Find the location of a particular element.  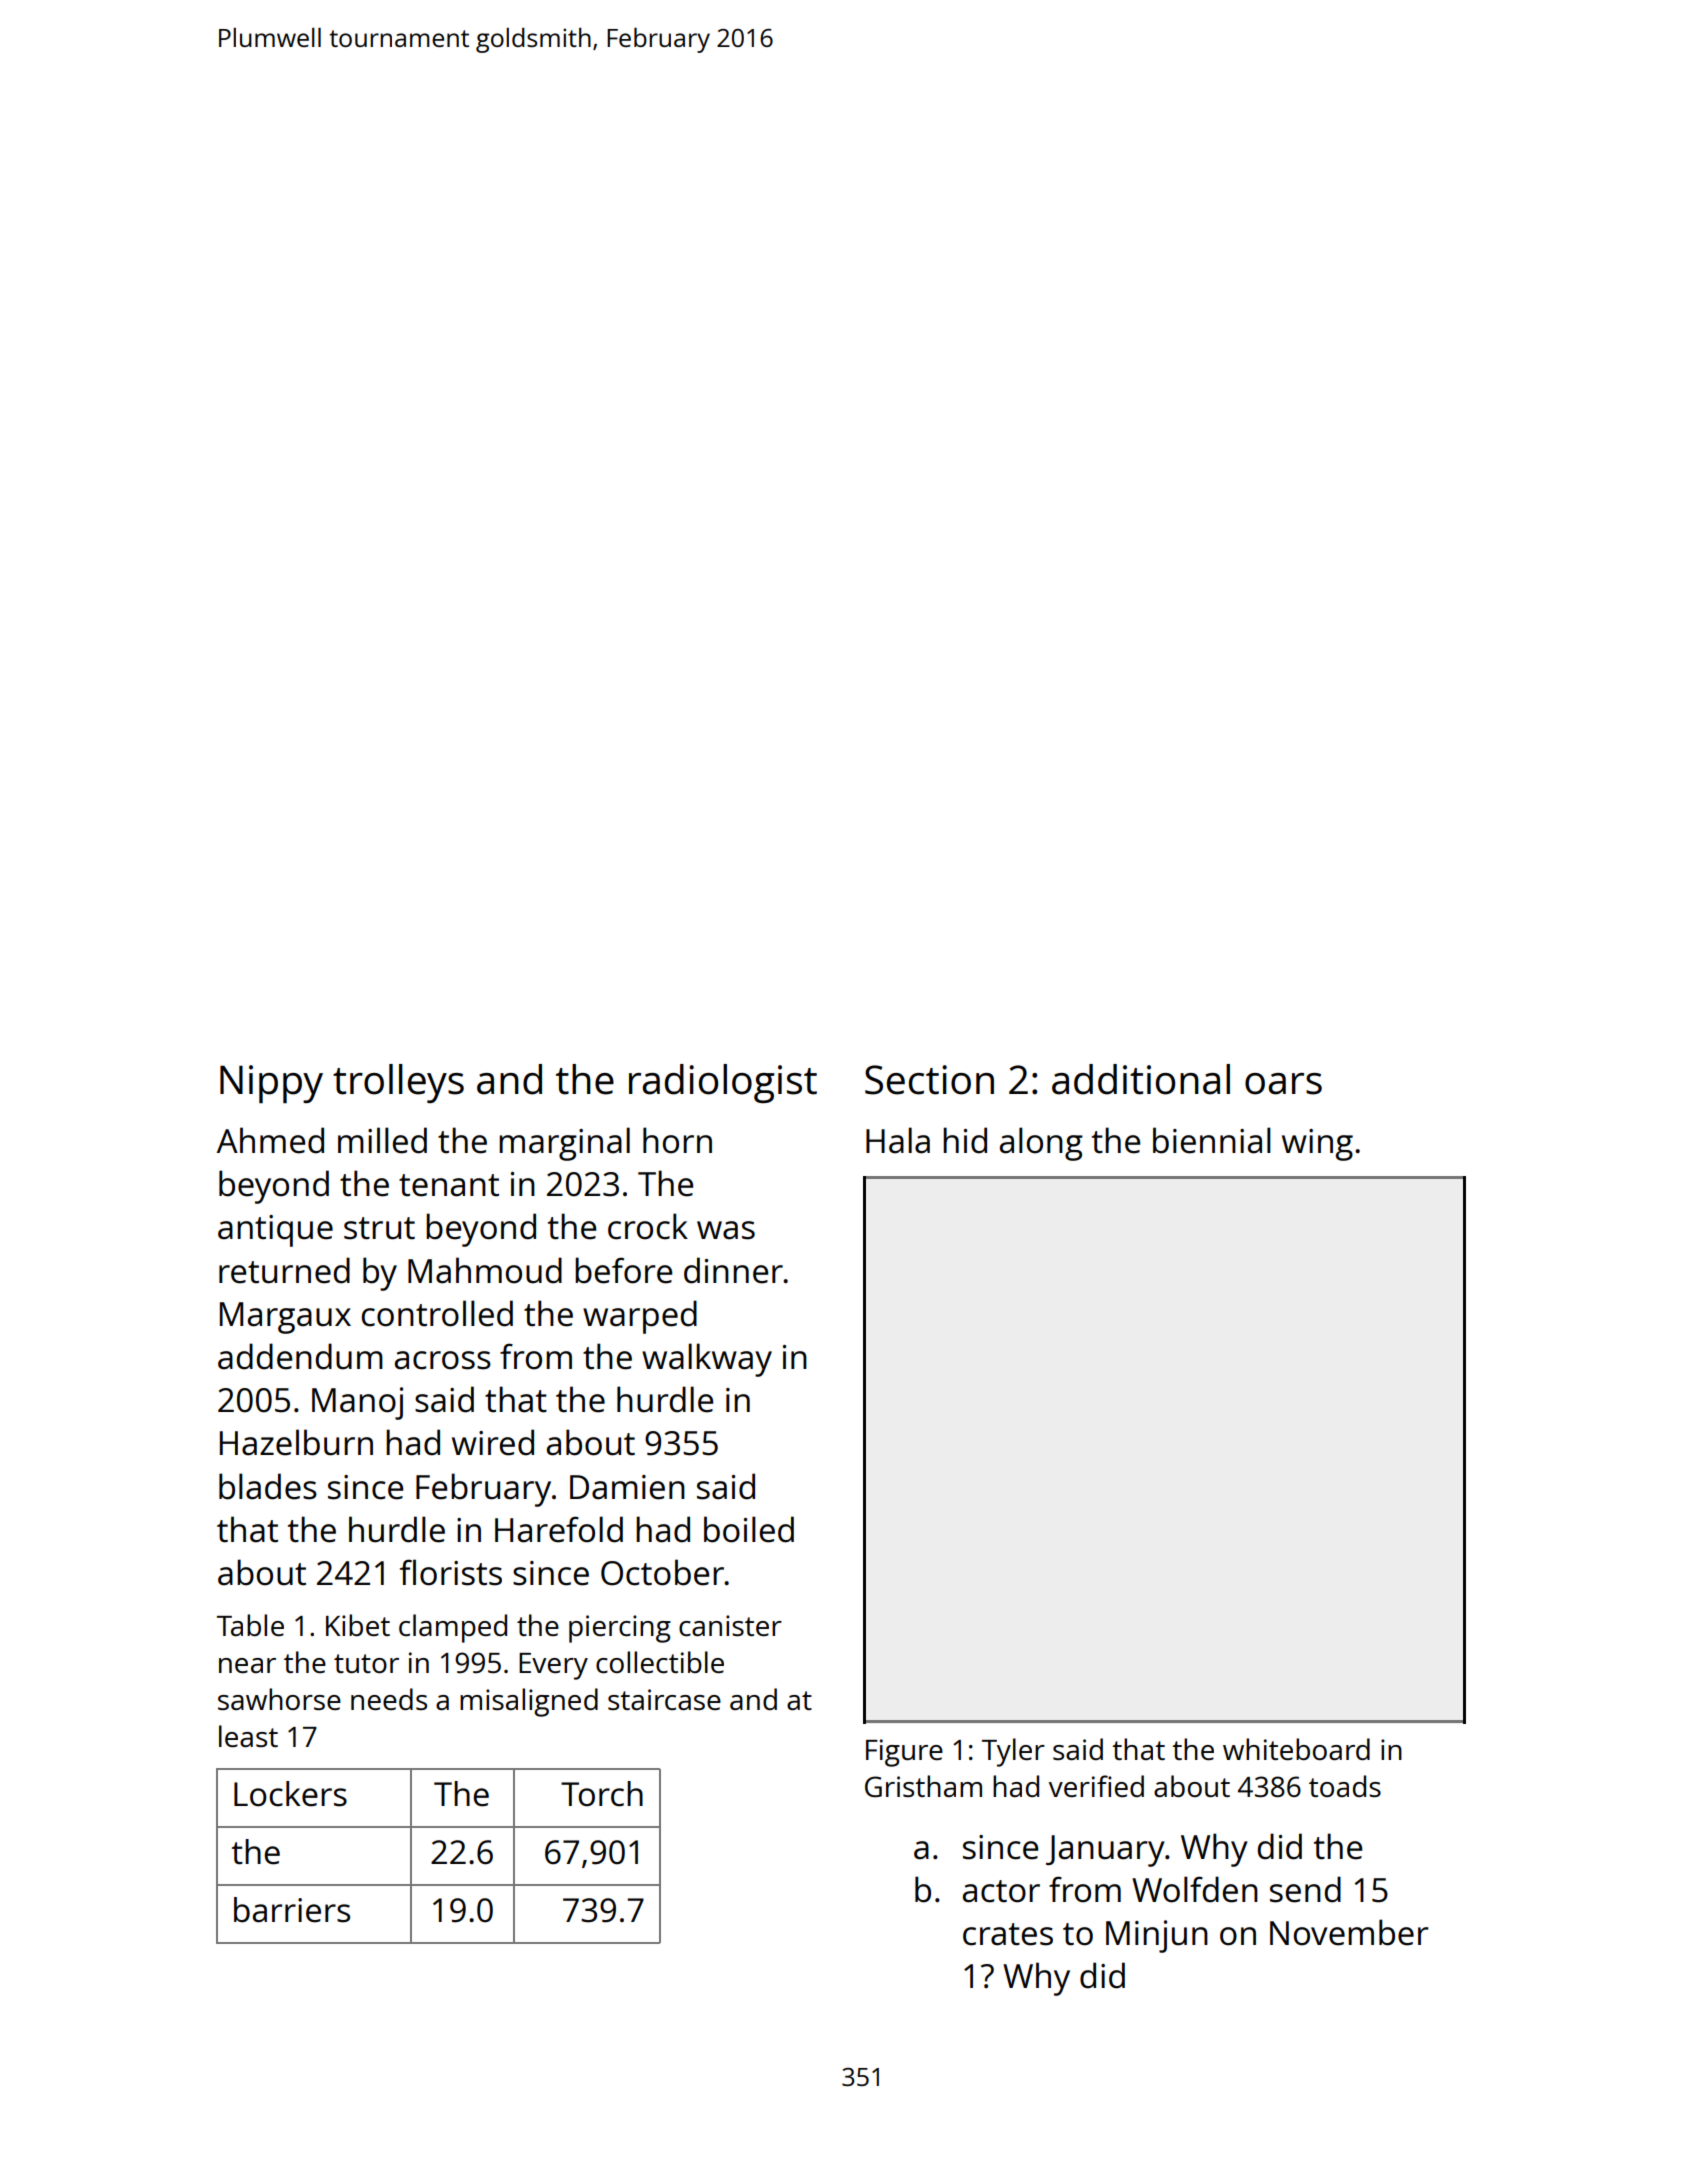

Mahmoud is located at coordinates (485, 1270).
